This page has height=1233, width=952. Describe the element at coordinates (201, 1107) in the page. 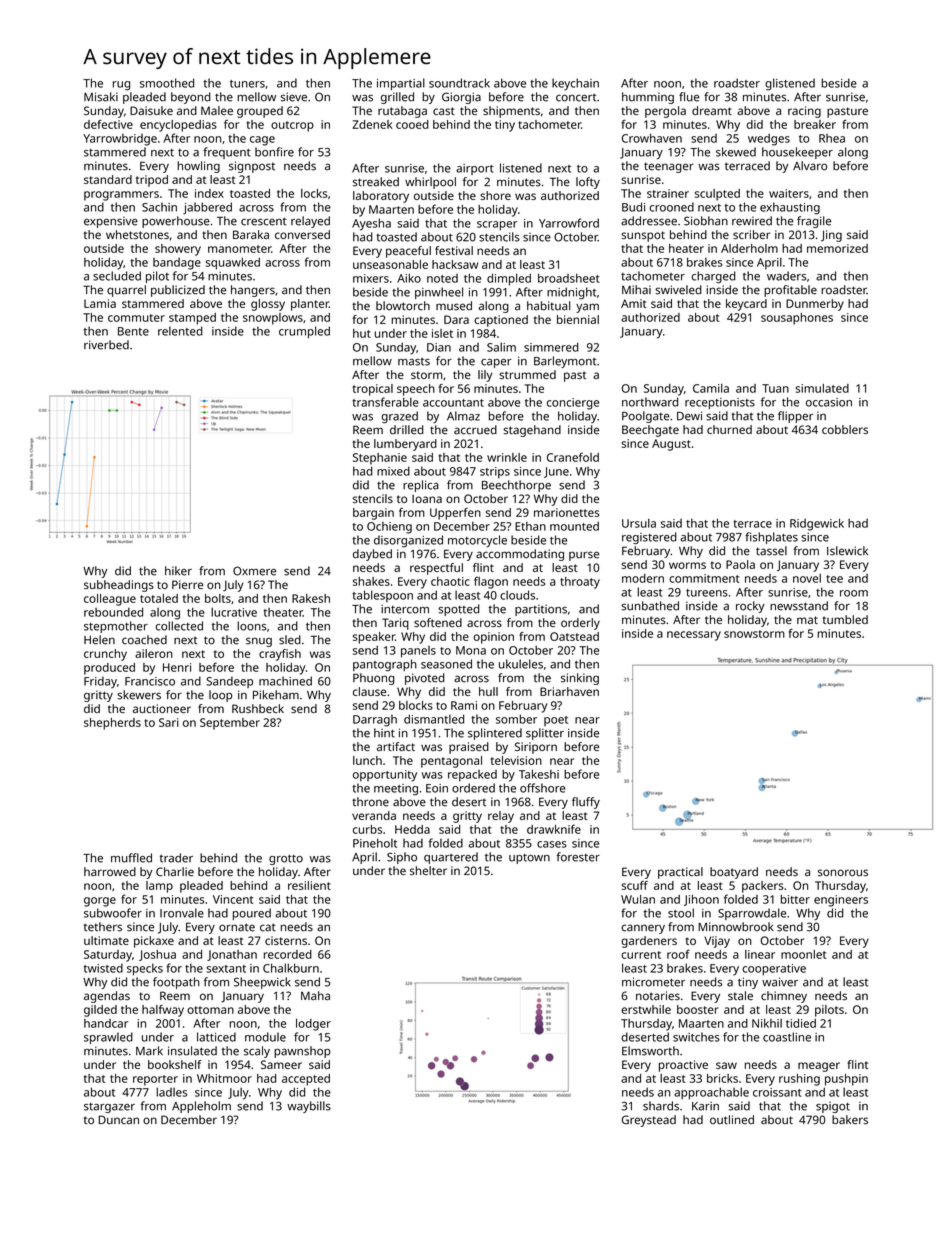

I see `Appleholm` at that location.
